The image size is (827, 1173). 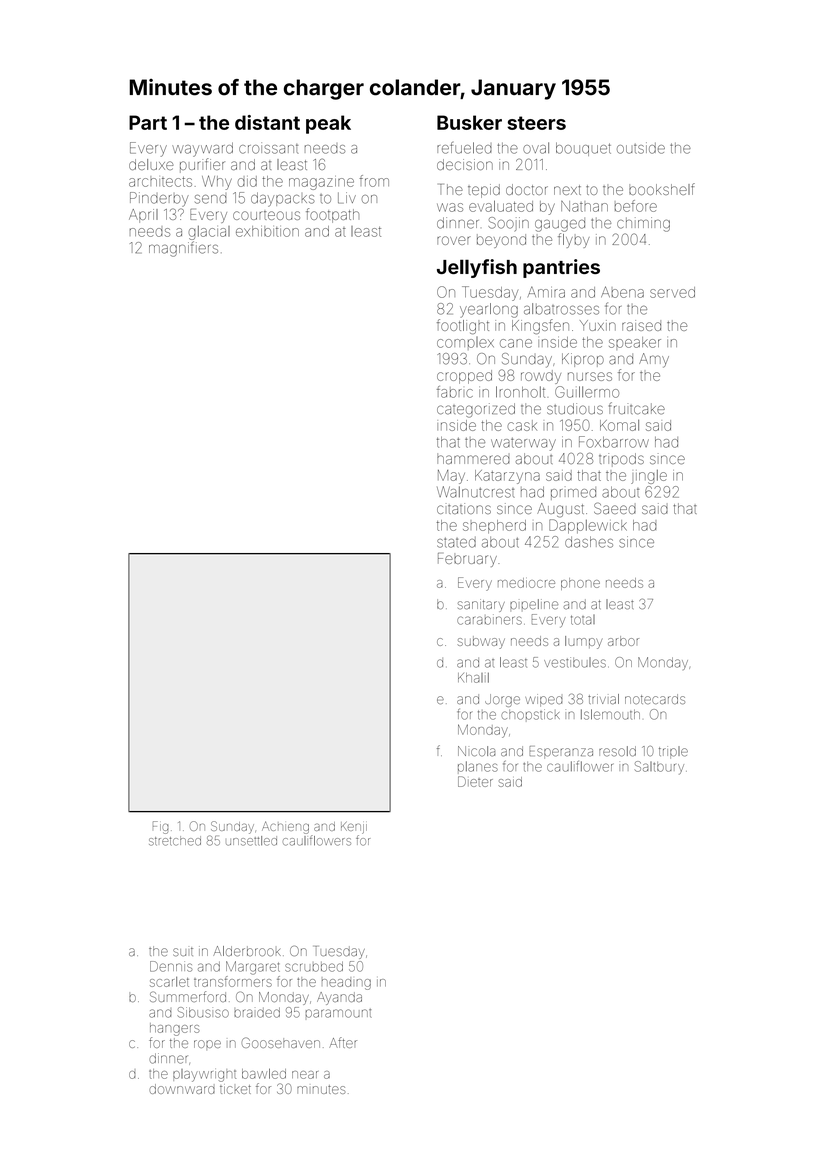 What do you see at coordinates (343, 1042) in the screenshot?
I see `After` at bounding box center [343, 1042].
